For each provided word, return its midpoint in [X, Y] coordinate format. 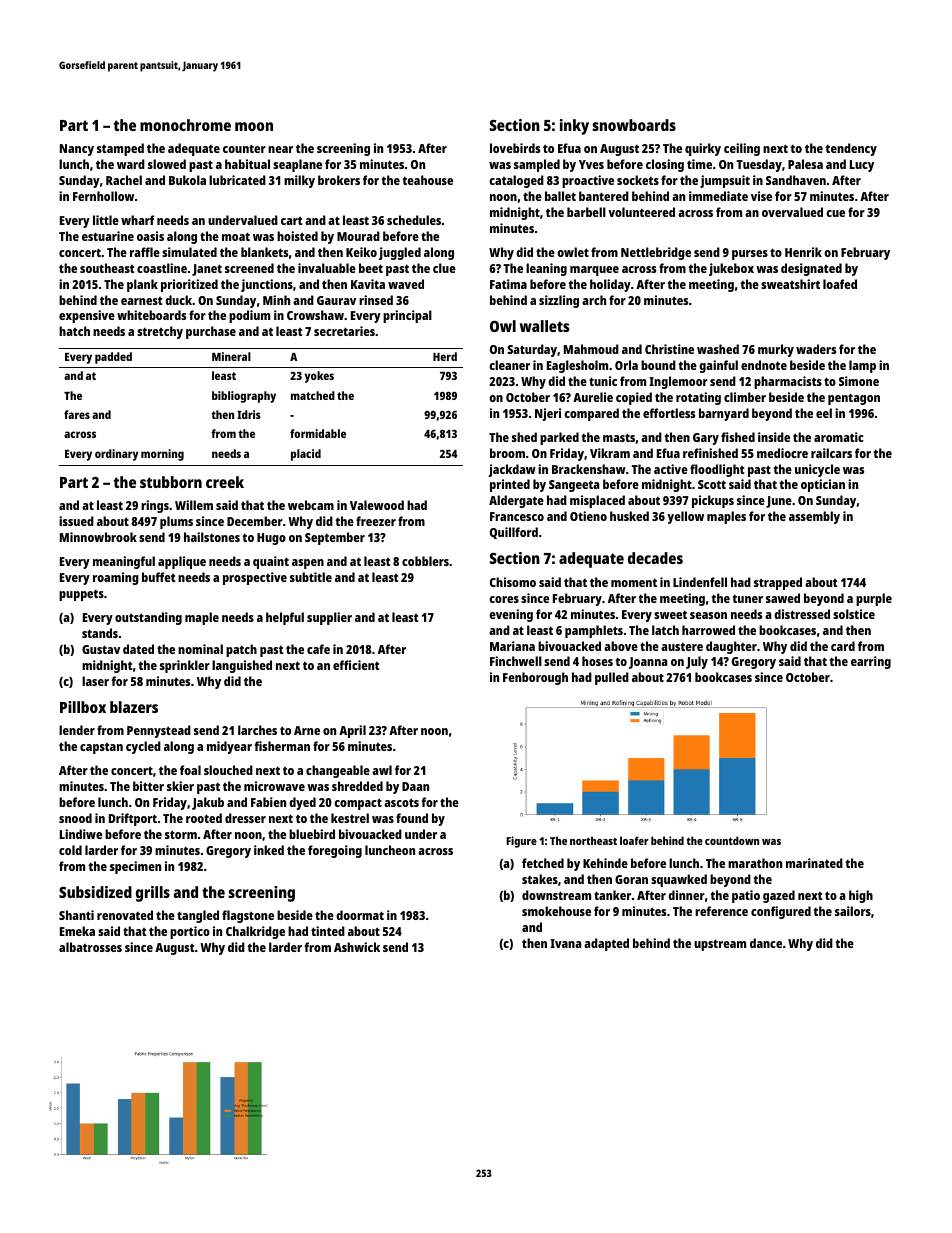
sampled [537, 165]
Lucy [862, 166]
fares [77, 414]
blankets [264, 252]
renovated [125, 915]
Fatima [508, 284]
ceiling [742, 149]
